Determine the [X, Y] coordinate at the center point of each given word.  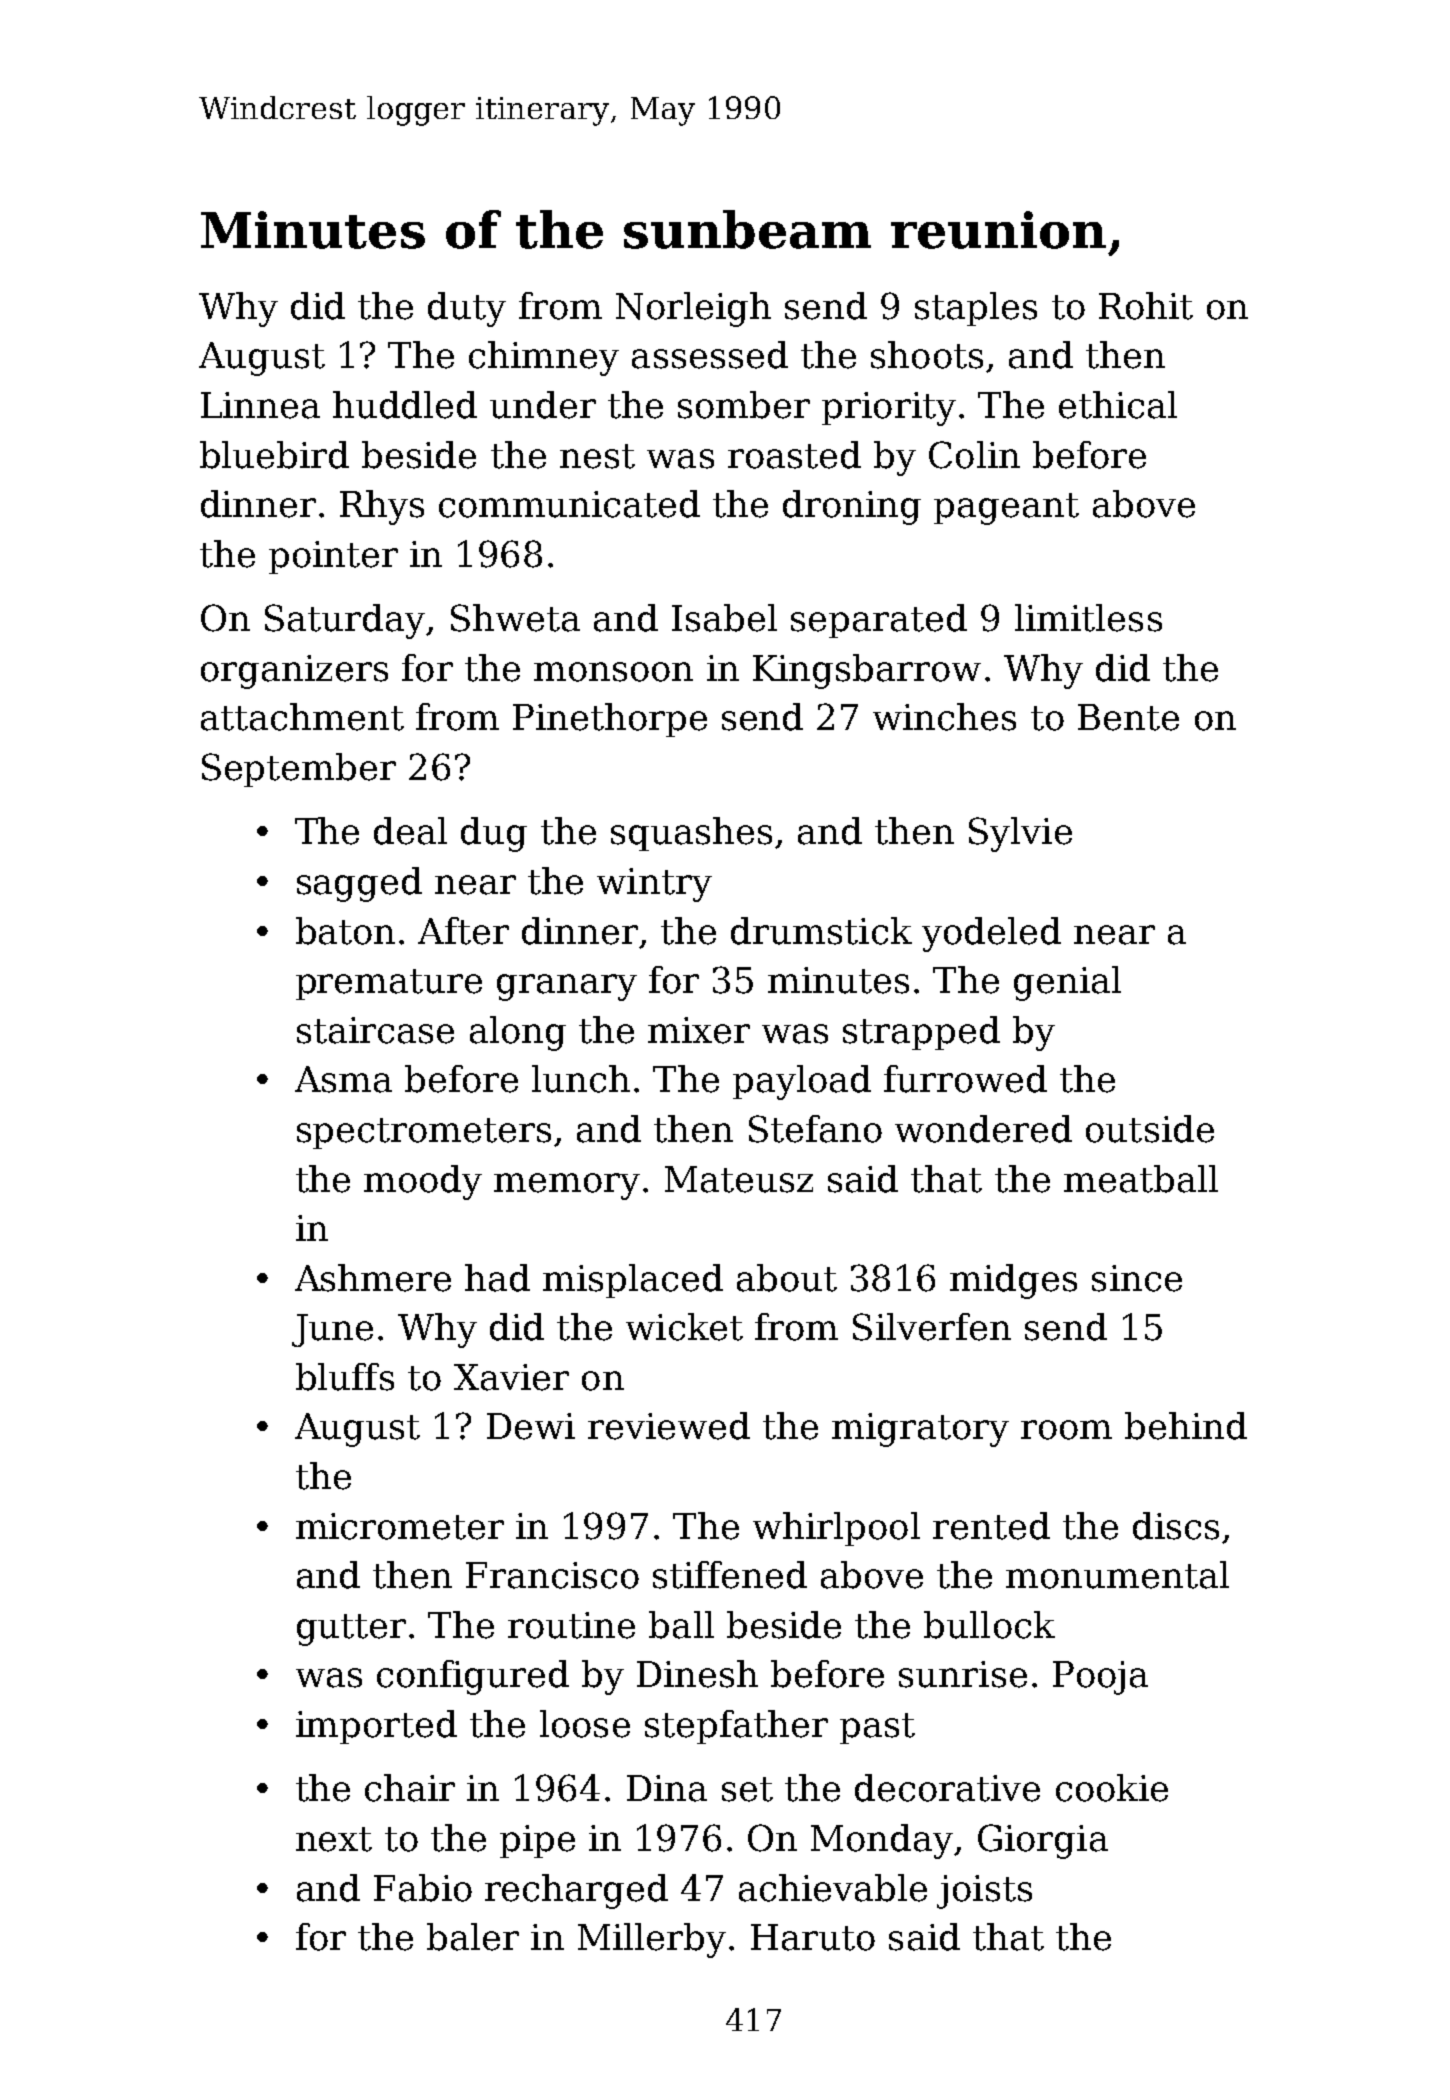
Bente [1128, 717]
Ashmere [373, 1278]
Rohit [1146, 306]
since [1137, 1278]
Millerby [652, 1940]
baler [473, 1937]
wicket [684, 1327]
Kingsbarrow [867, 671]
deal [410, 831]
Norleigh [693, 309]
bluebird [274, 455]
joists [984, 1892]
